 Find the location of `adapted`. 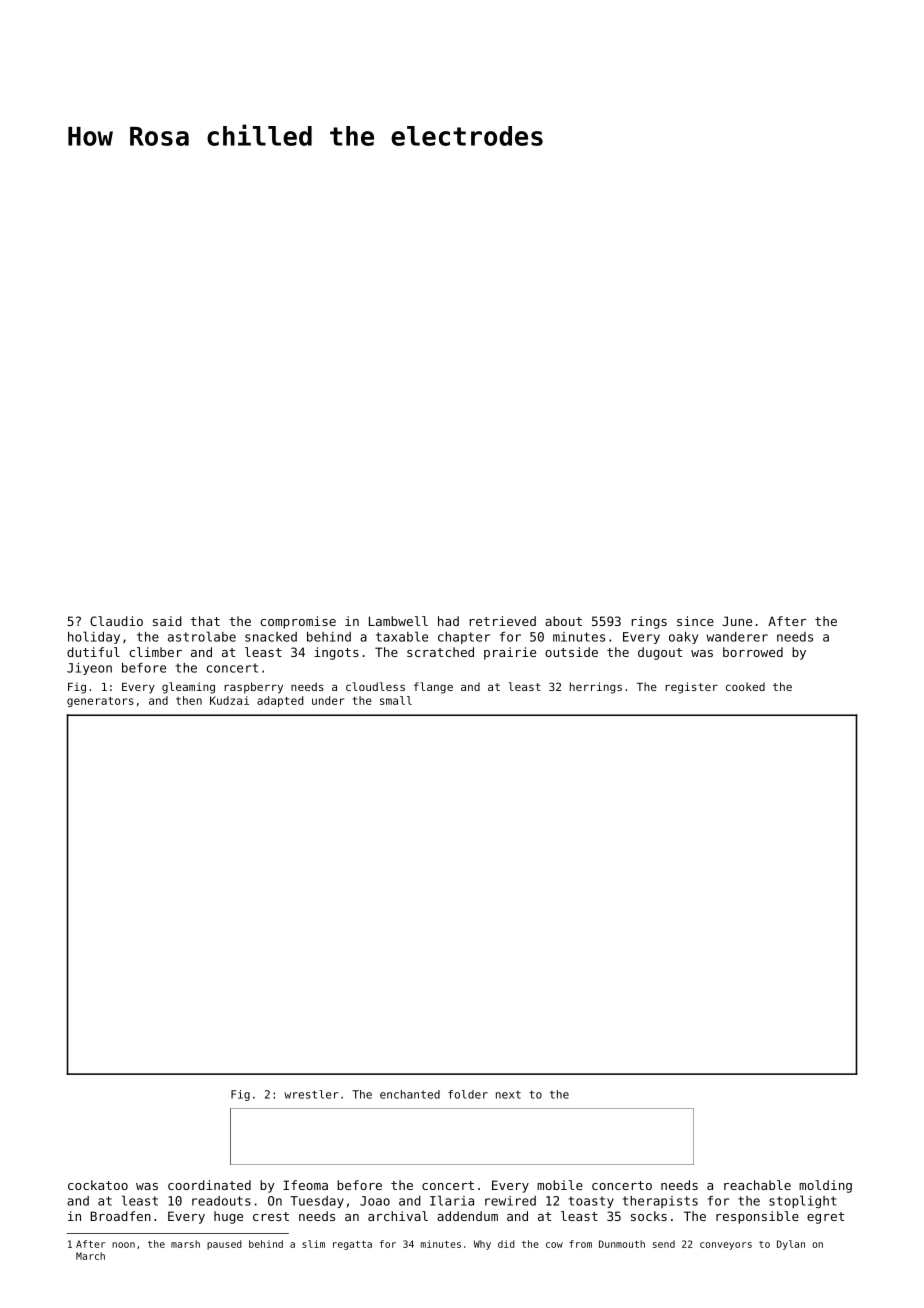

adapted is located at coordinates (280, 701).
